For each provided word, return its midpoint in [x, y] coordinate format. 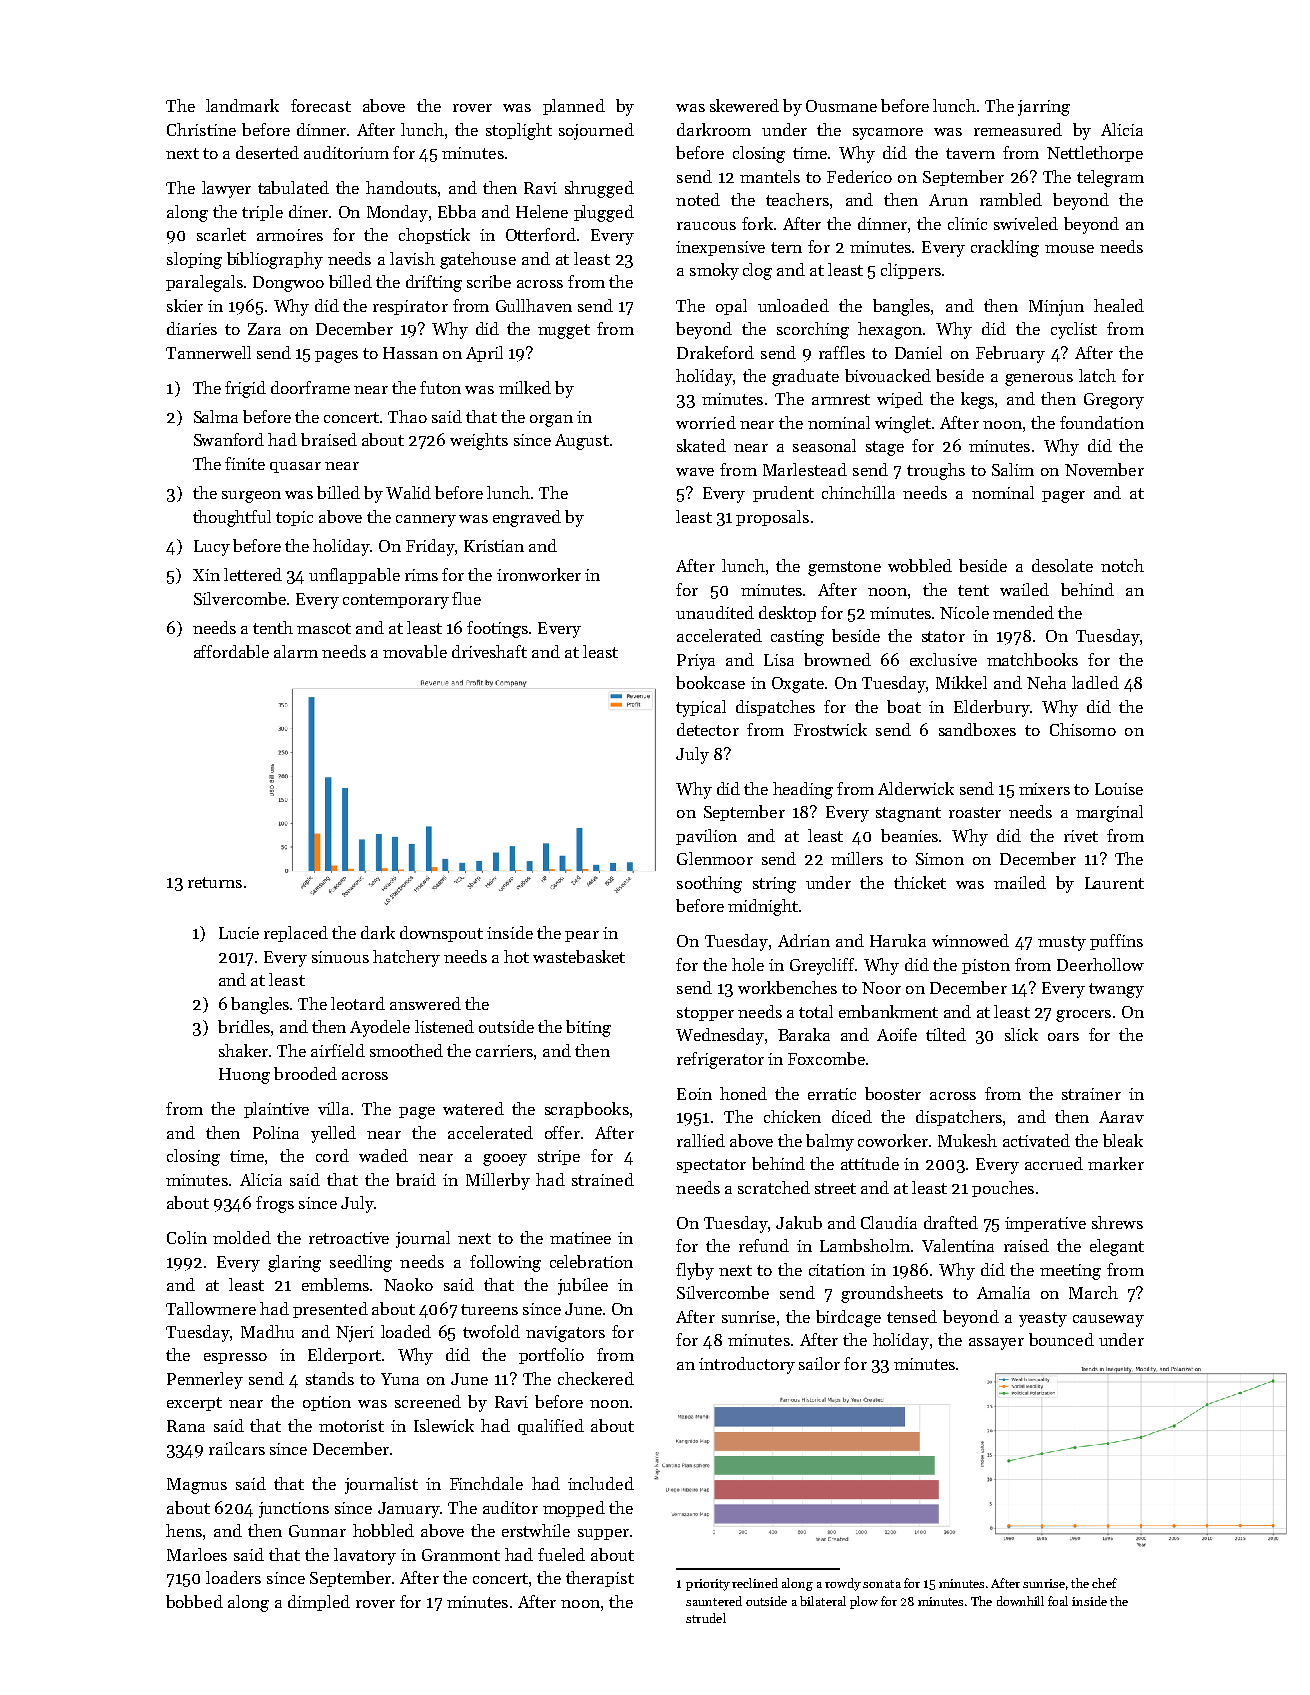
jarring [1044, 108]
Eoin [694, 1094]
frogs [275, 1204]
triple [262, 213]
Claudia [889, 1222]
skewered [744, 105]
